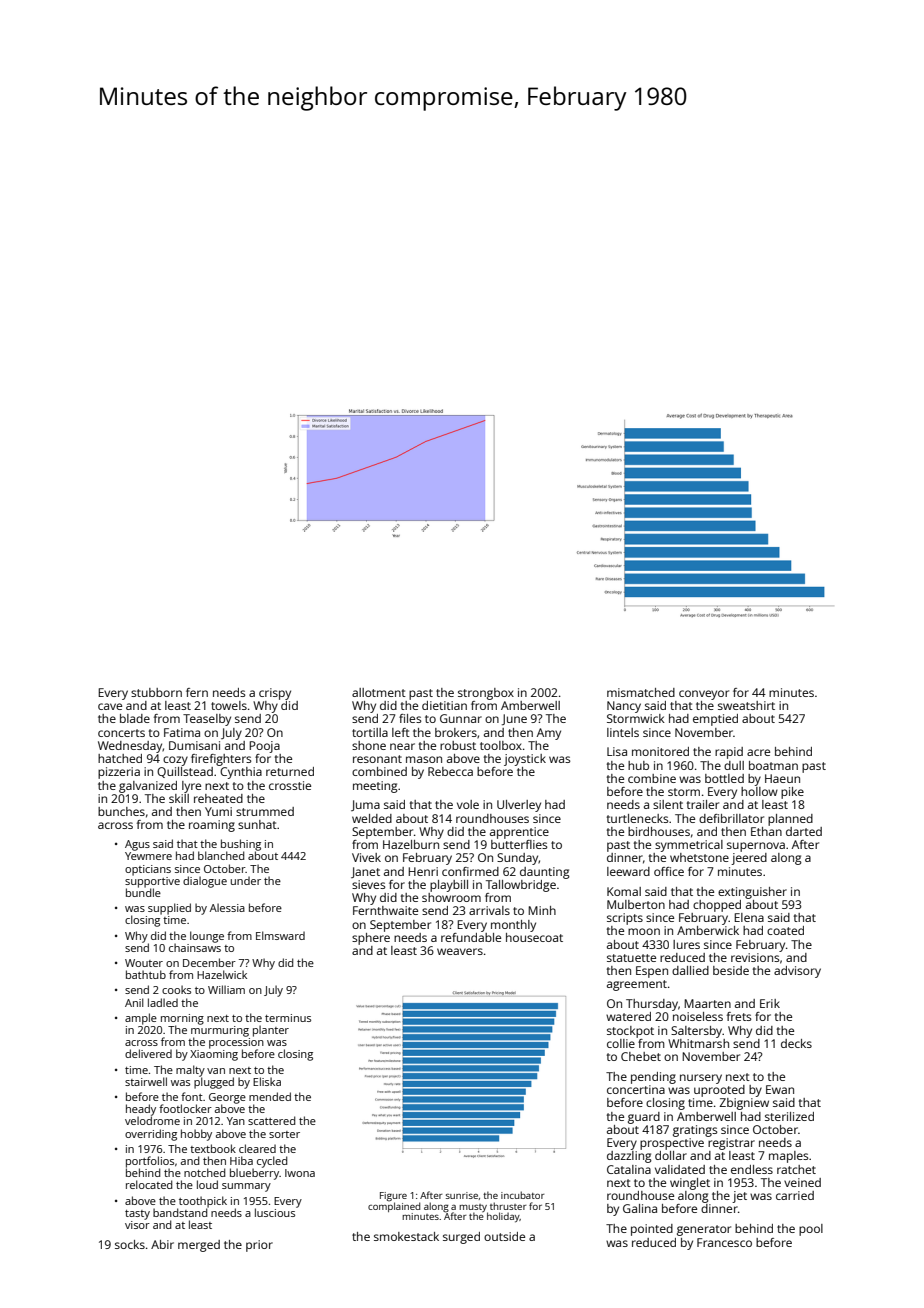  What do you see at coordinates (121, 811) in the page?
I see `bunches` at bounding box center [121, 811].
